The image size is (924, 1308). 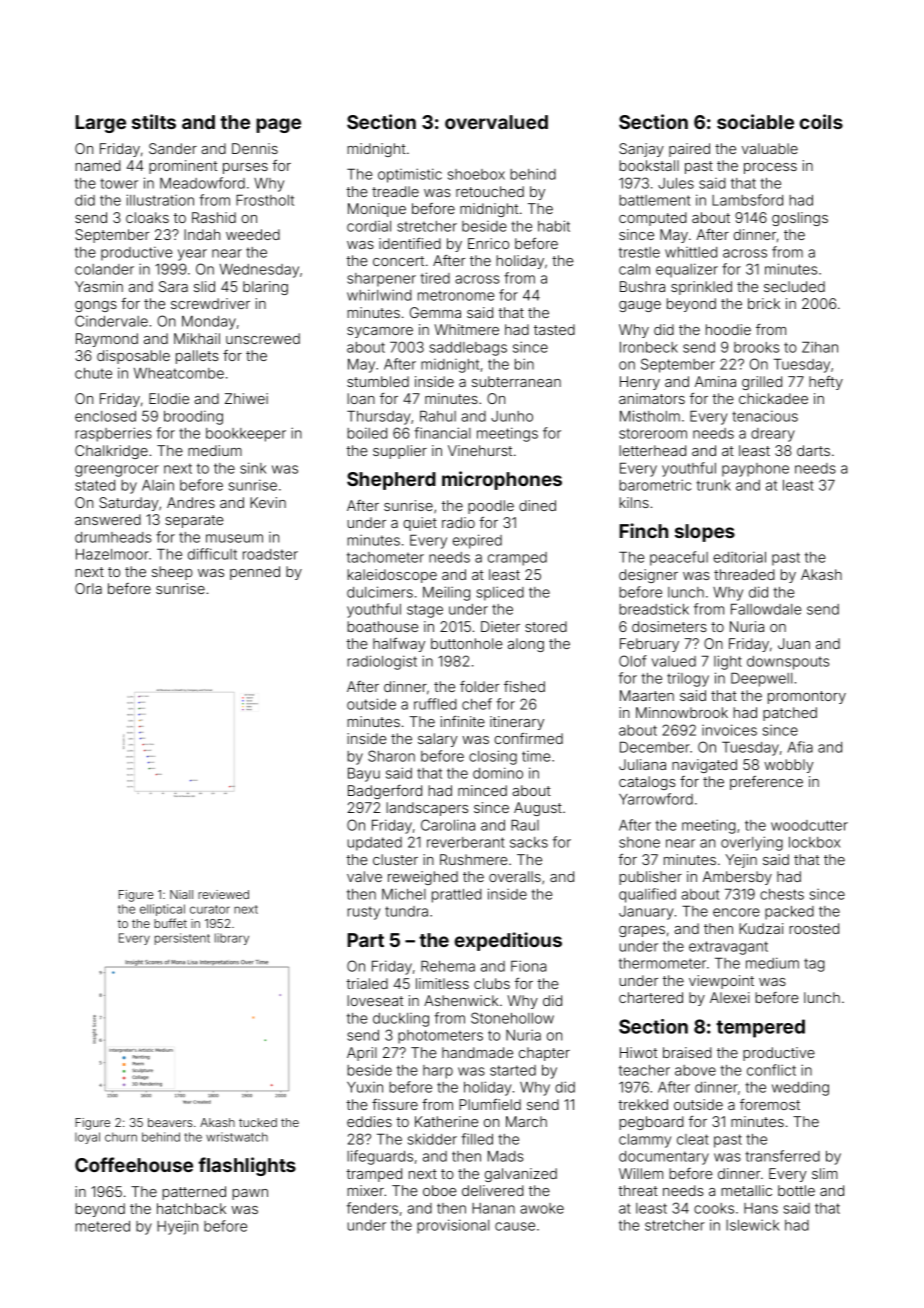 What do you see at coordinates (820, 347) in the image?
I see `Zihan` at bounding box center [820, 347].
